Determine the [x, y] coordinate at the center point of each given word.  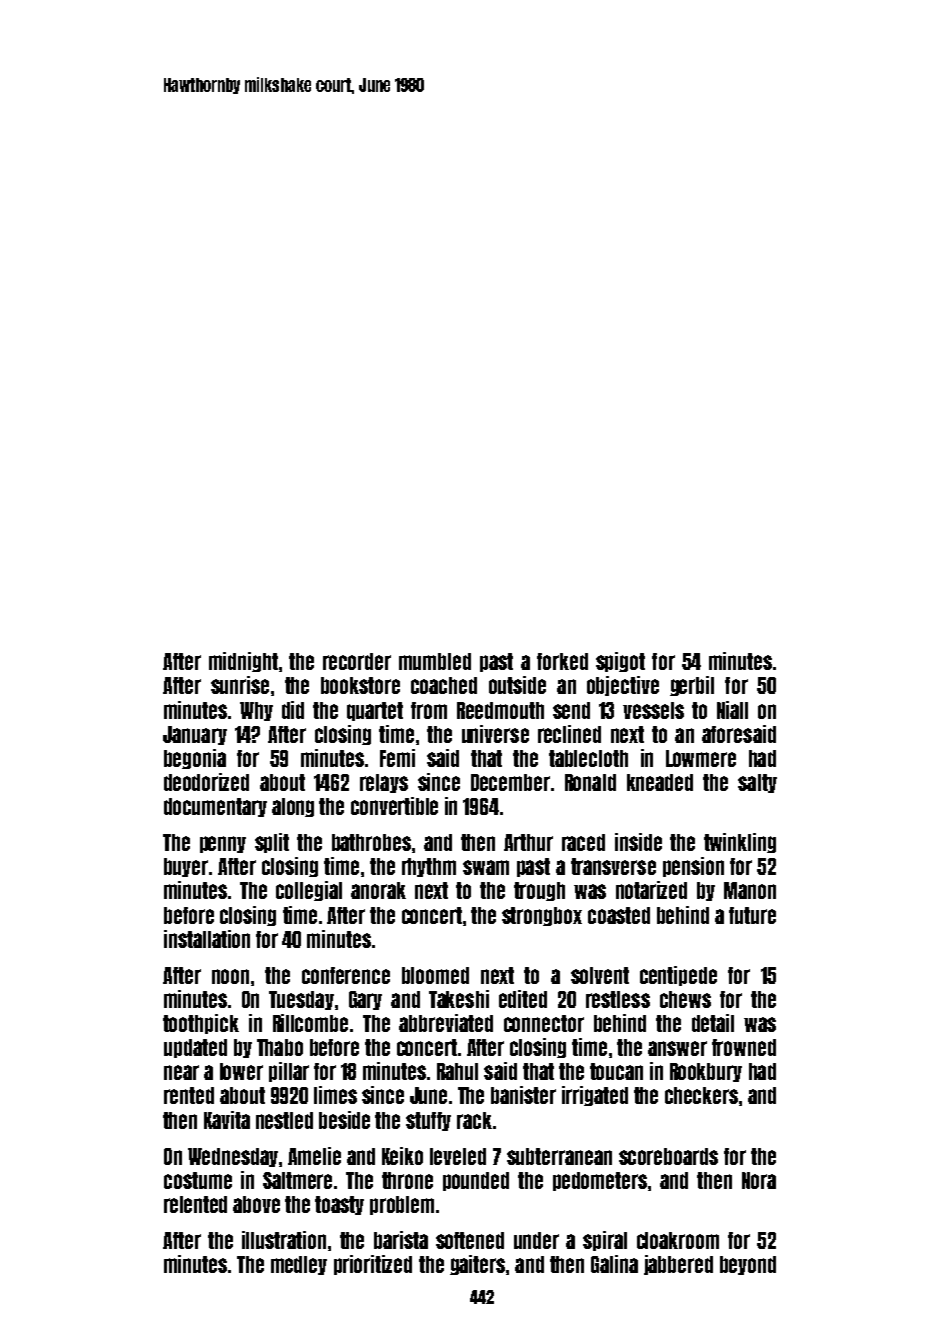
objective [623, 686]
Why [256, 711]
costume [198, 1180]
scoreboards [668, 1156]
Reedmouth [500, 710]
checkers [701, 1095]
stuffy [428, 1121]
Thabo [280, 1047]
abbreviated [446, 1023]
